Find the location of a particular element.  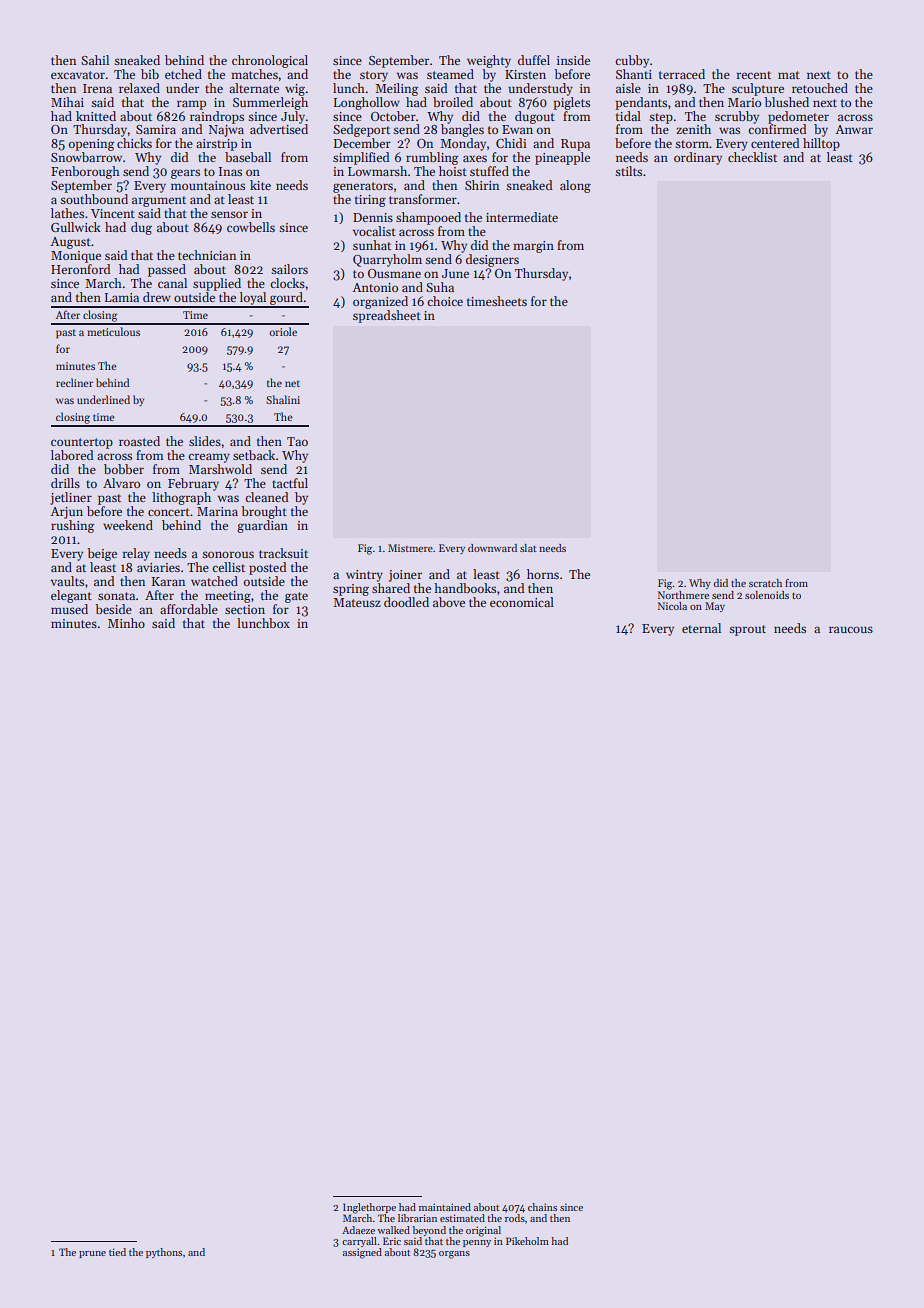

designers is located at coordinates (492, 260).
